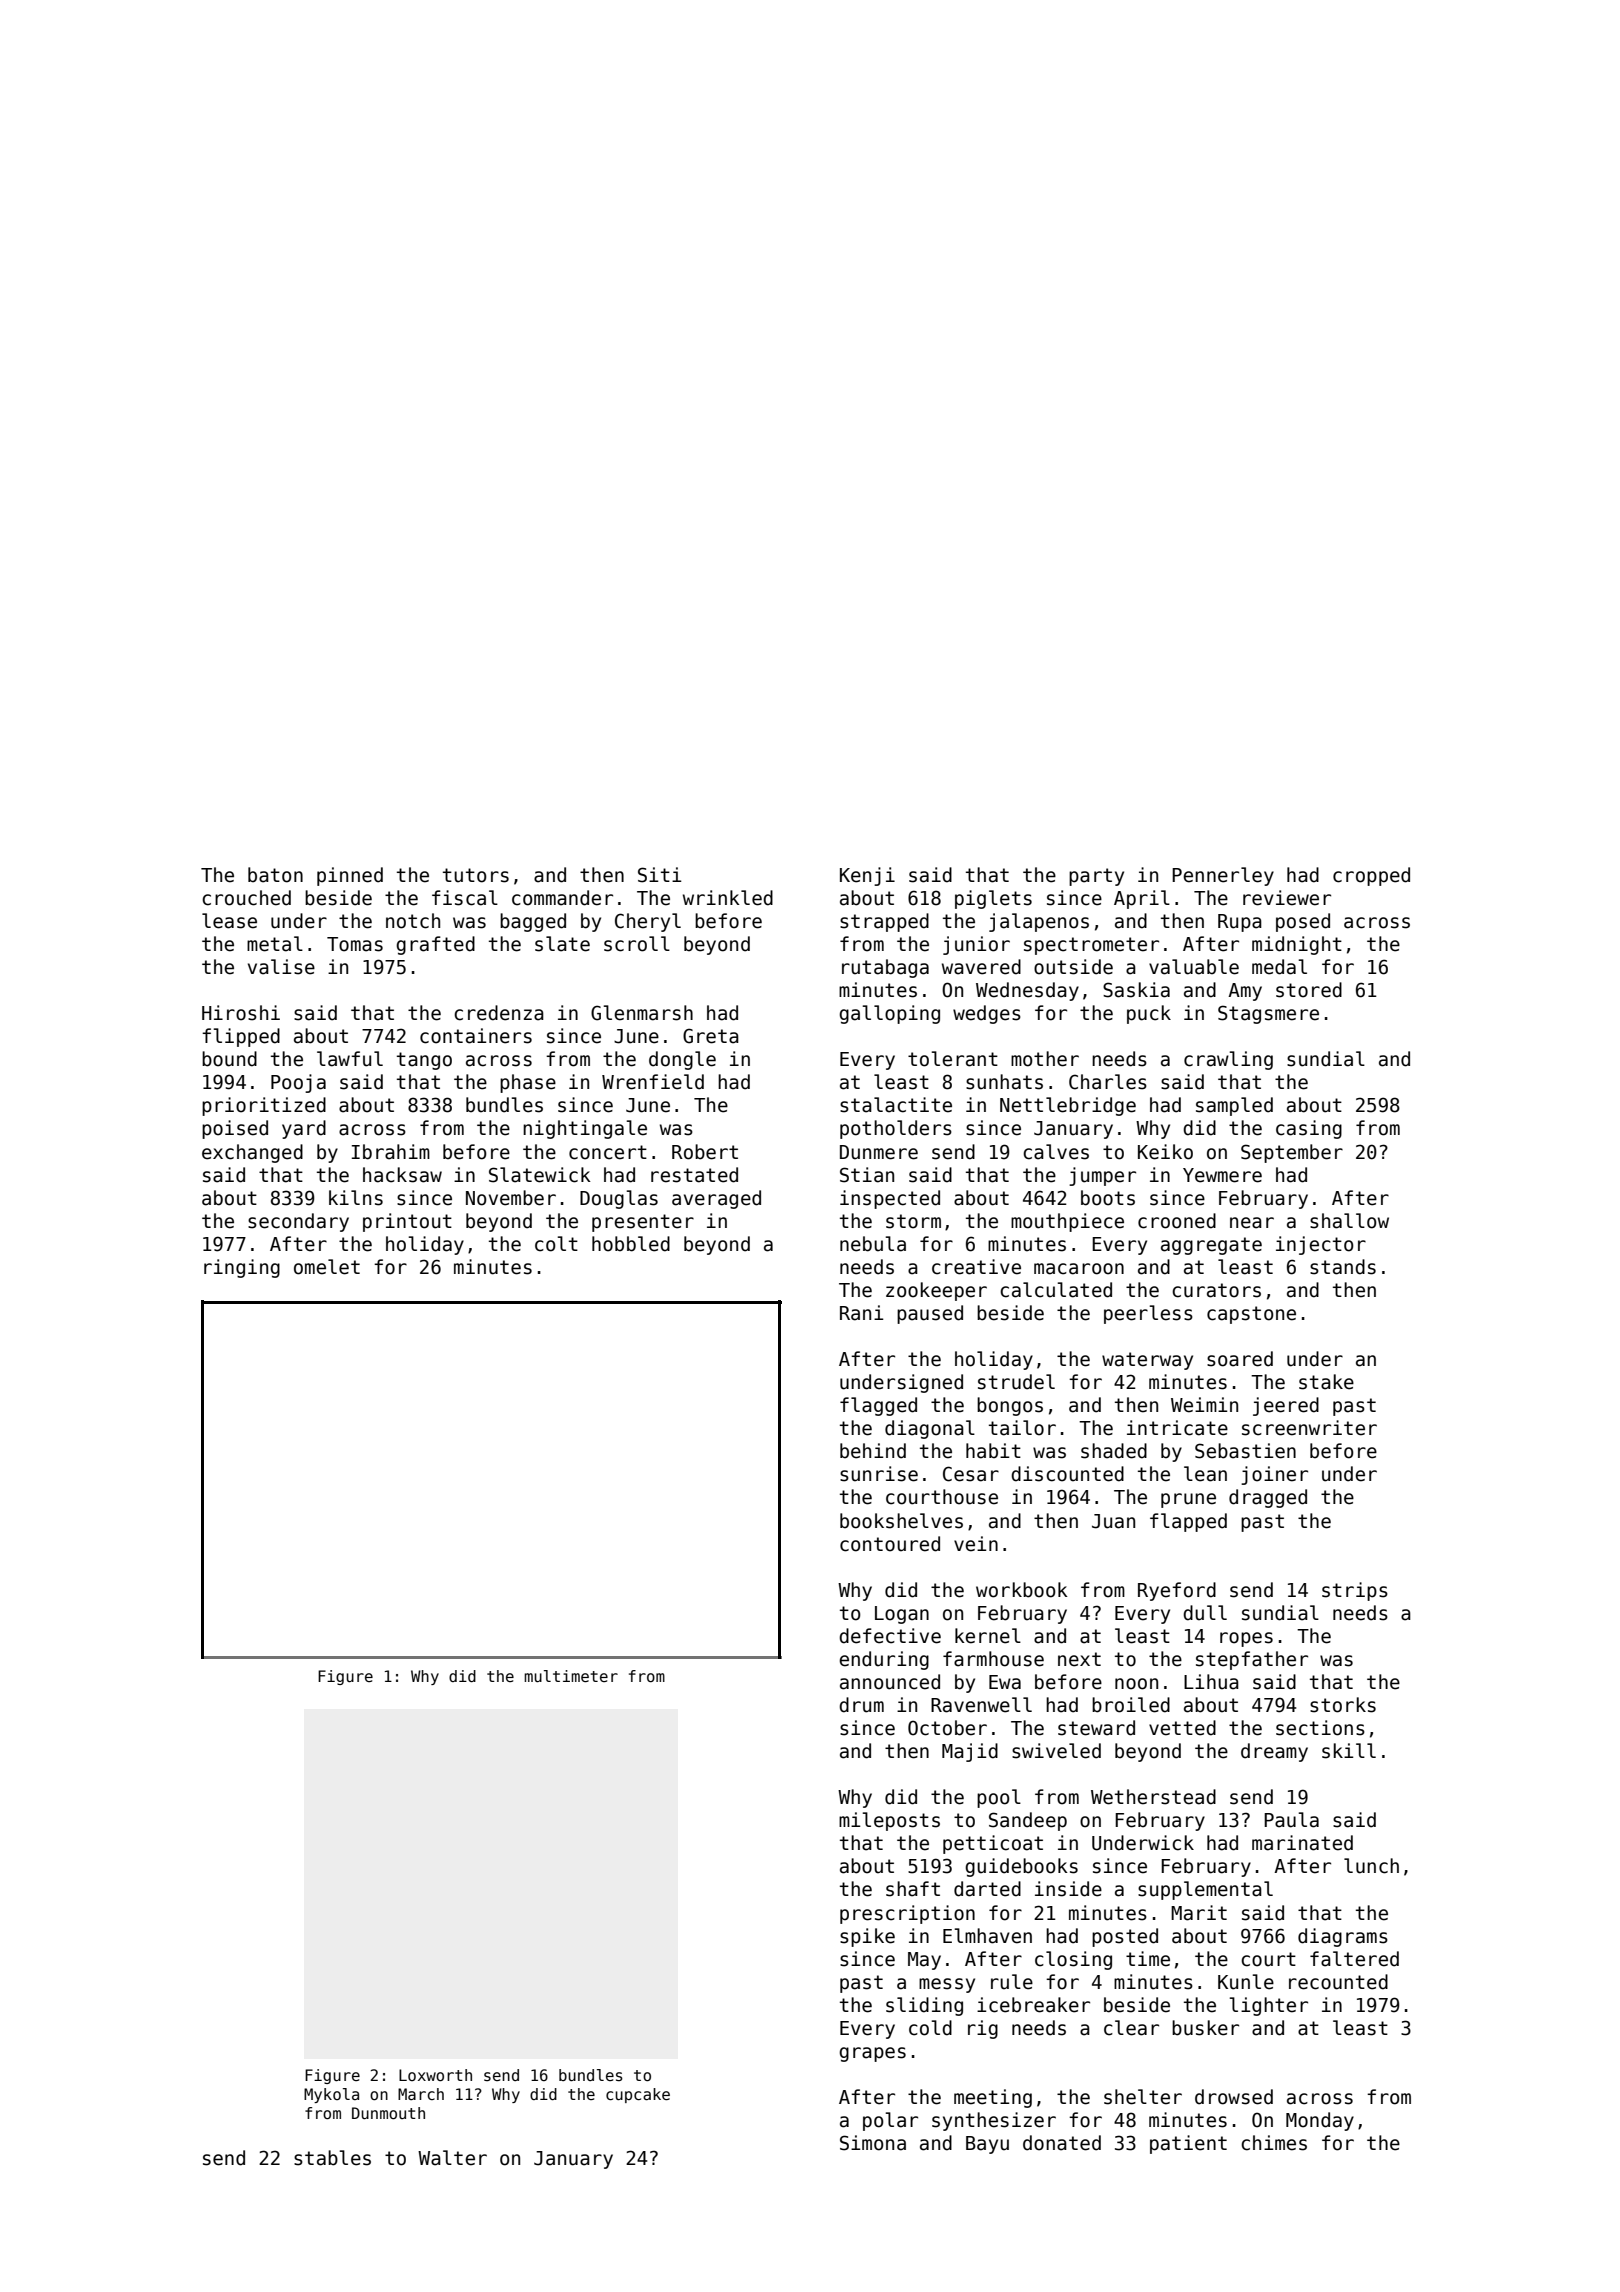 The height and width of the screenshot is (2292, 1620). Describe the element at coordinates (907, 1914) in the screenshot. I see `prescription` at that location.
